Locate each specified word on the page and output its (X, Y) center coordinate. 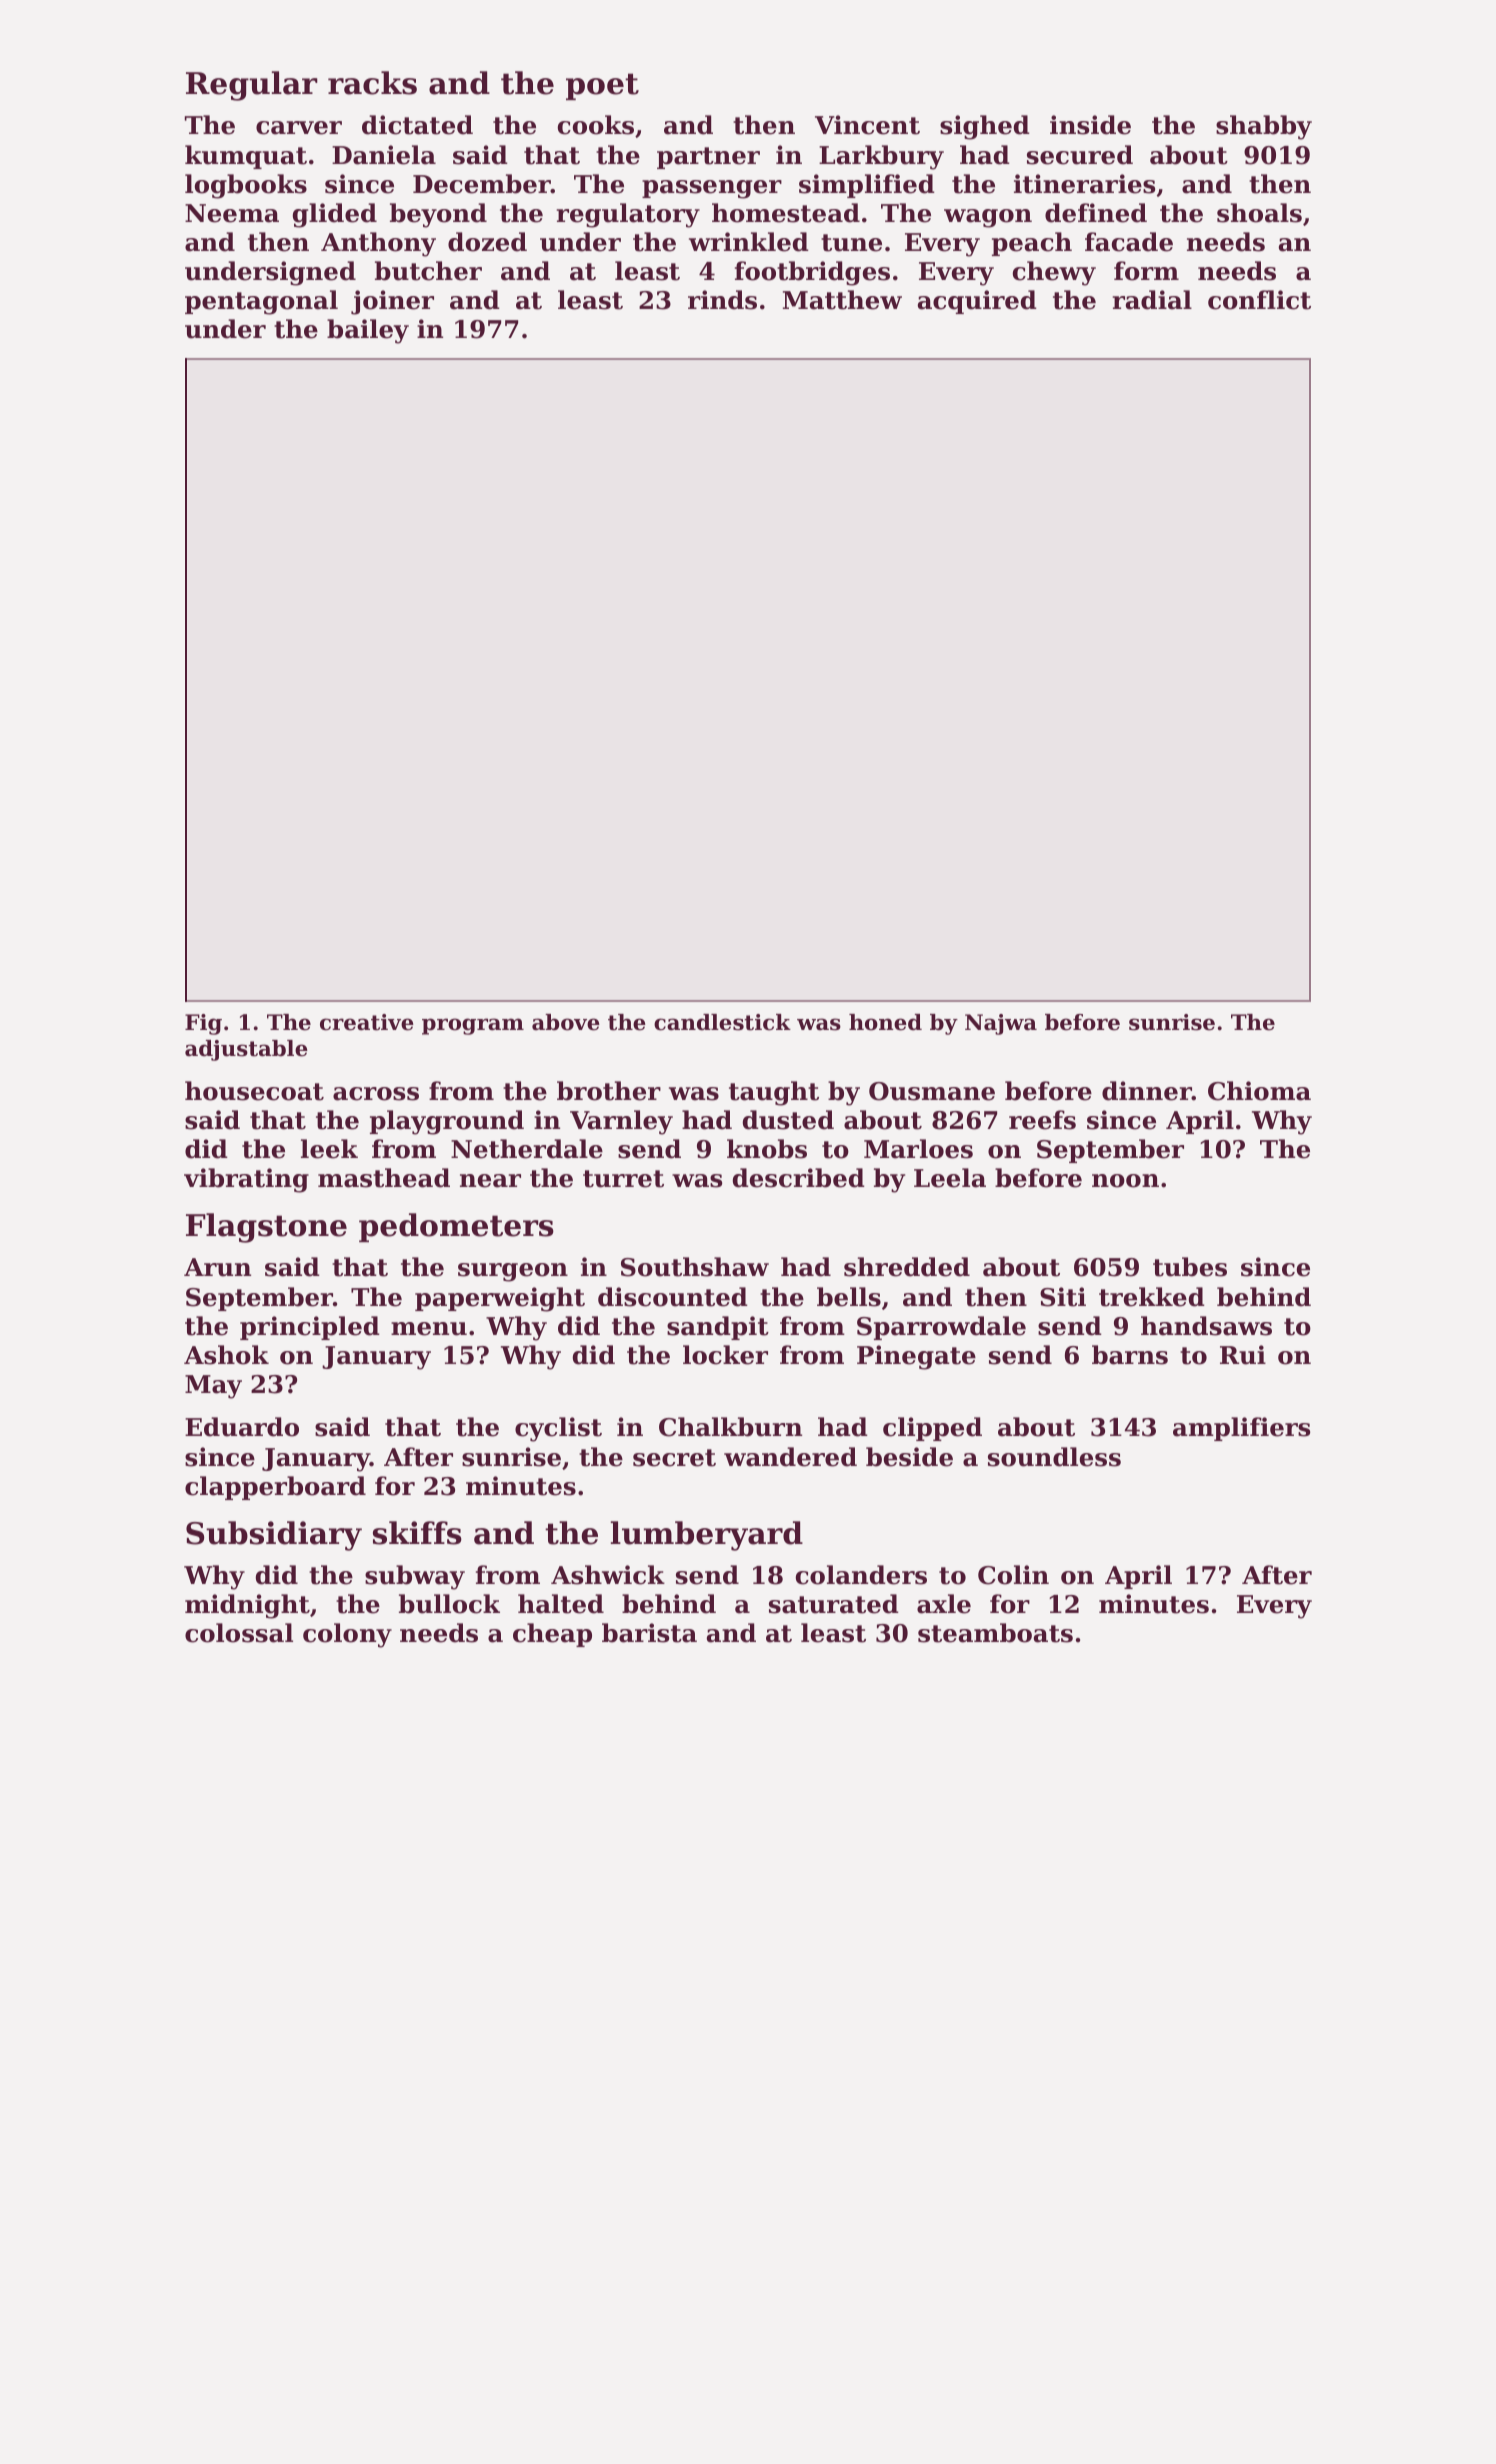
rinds (722, 300)
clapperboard (275, 1488)
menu (429, 1329)
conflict (1259, 300)
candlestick (722, 1022)
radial (1152, 300)
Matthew (842, 300)
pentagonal (261, 302)
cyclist (558, 1429)
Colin (1013, 1575)
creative (367, 1022)
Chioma (1259, 1091)
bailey (368, 331)
